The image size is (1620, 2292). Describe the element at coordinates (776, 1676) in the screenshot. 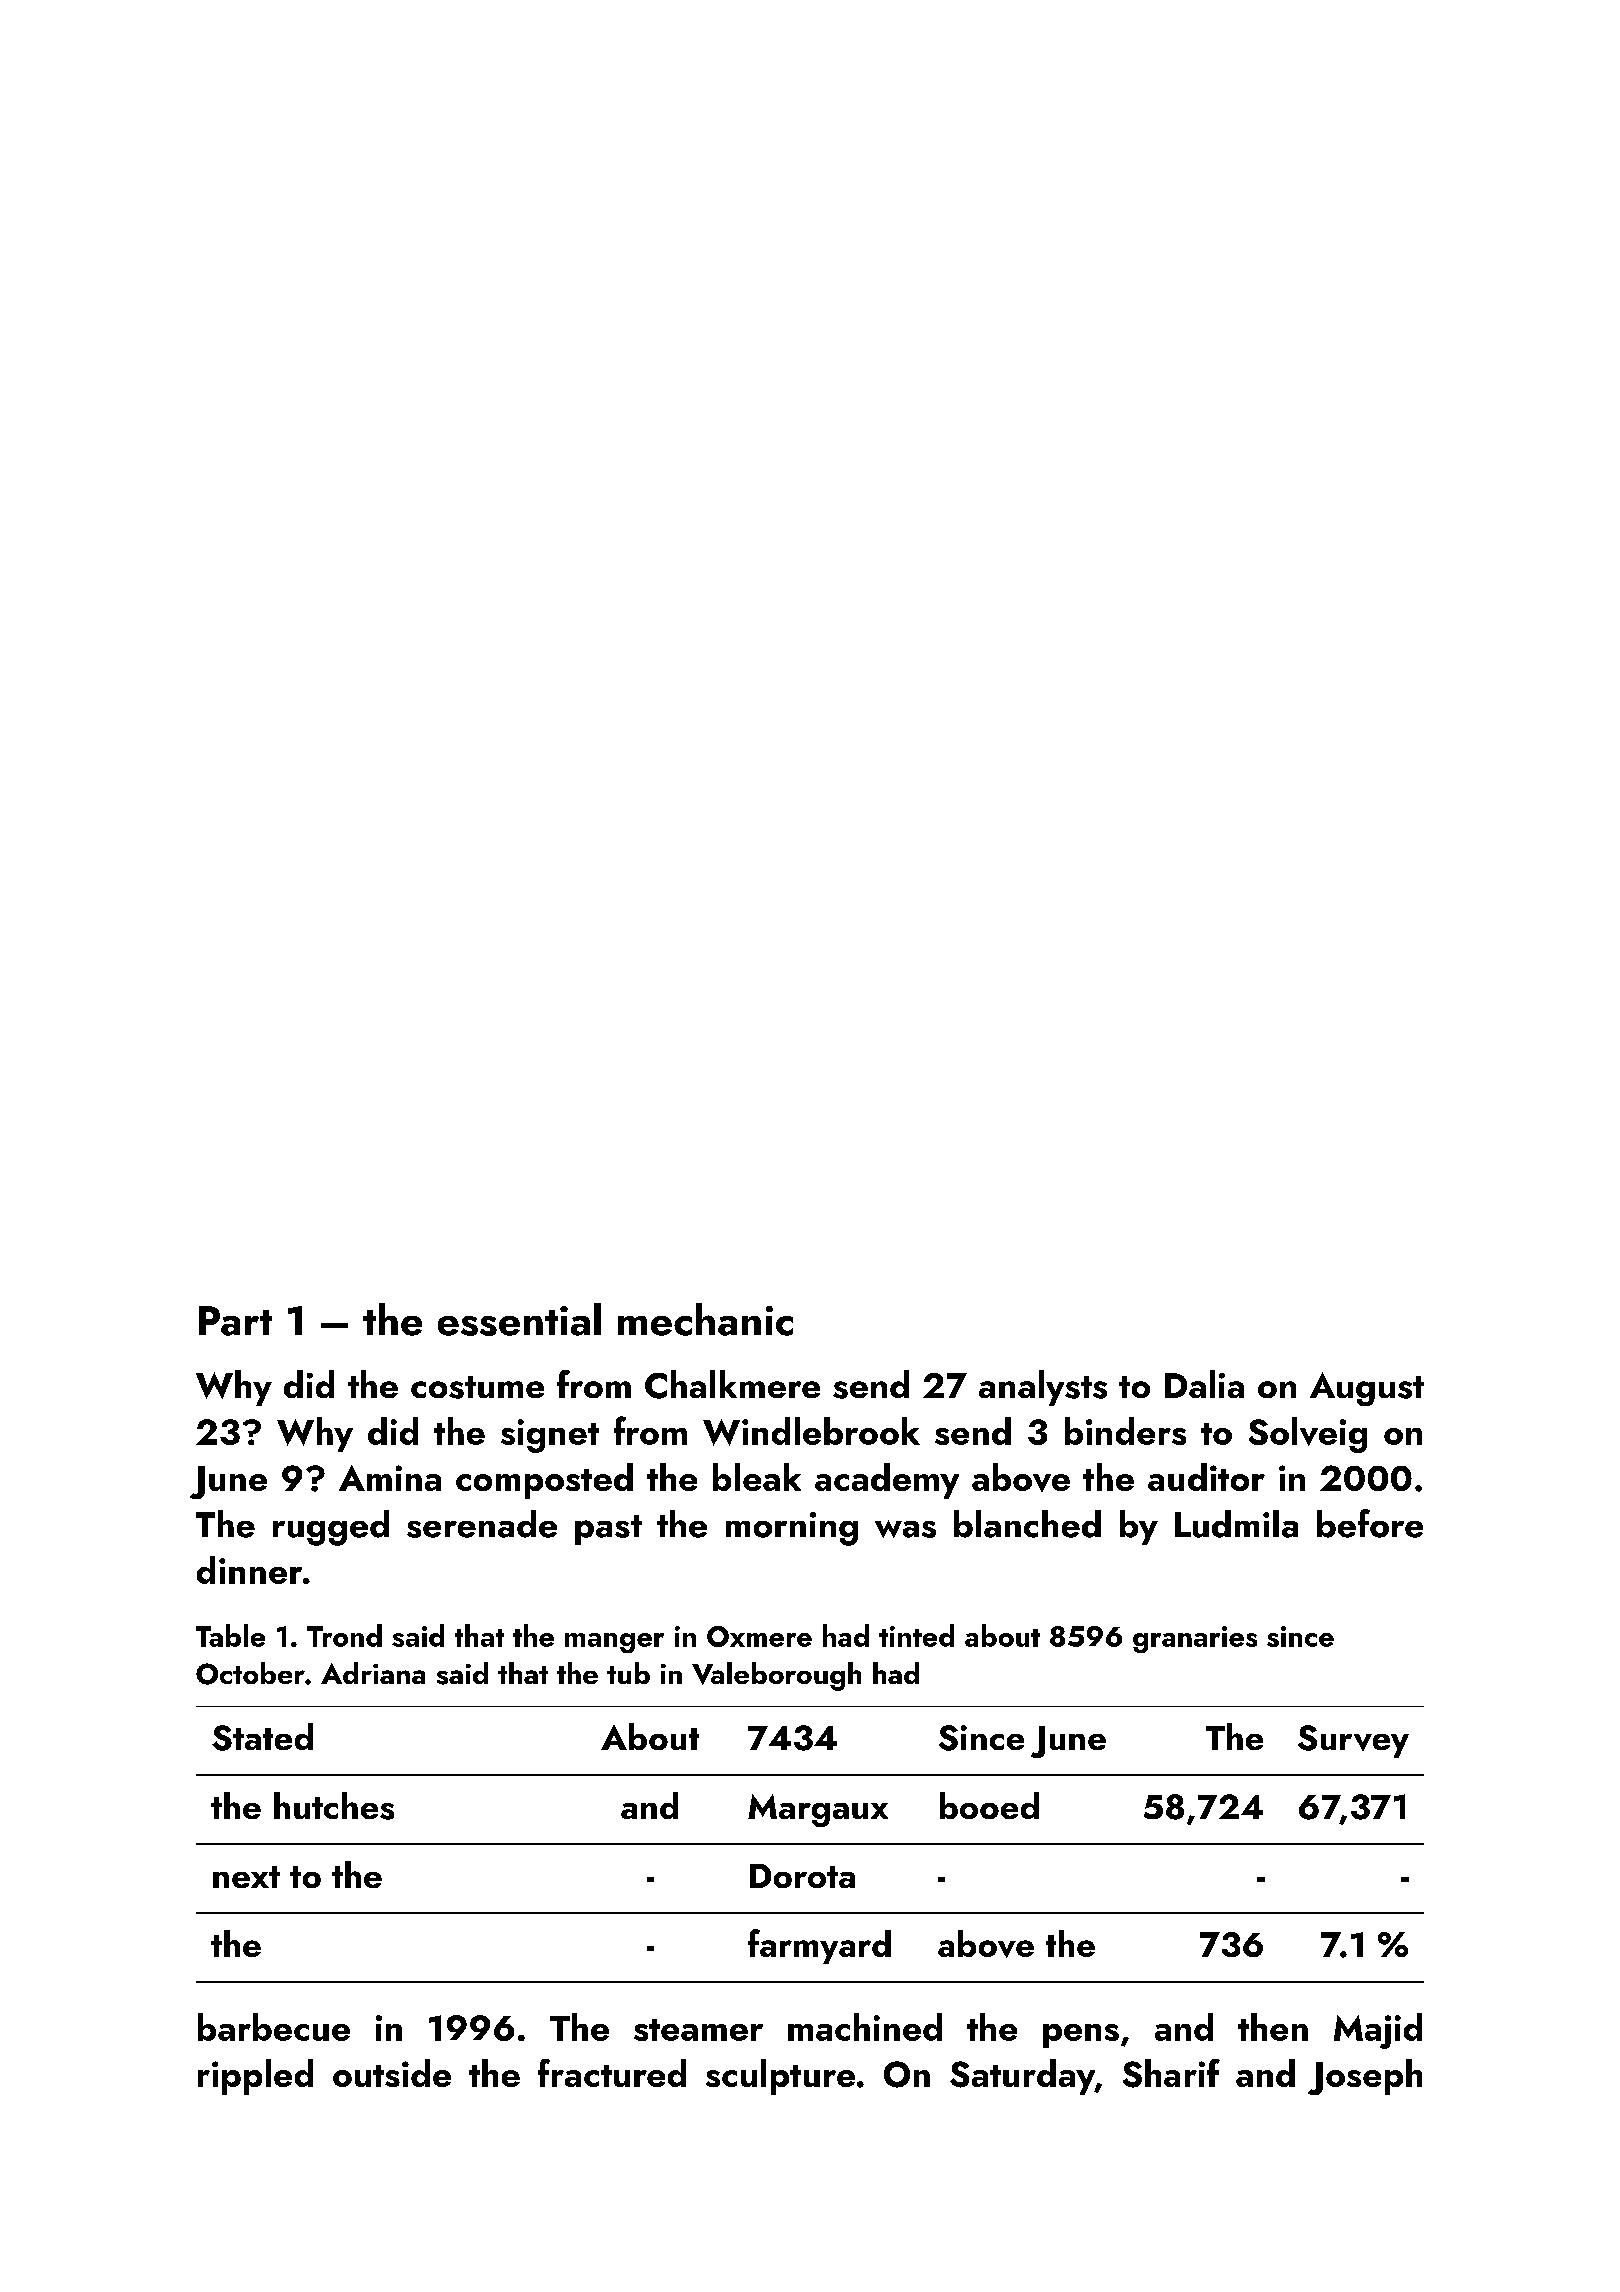

I see `Valeborough` at that location.
